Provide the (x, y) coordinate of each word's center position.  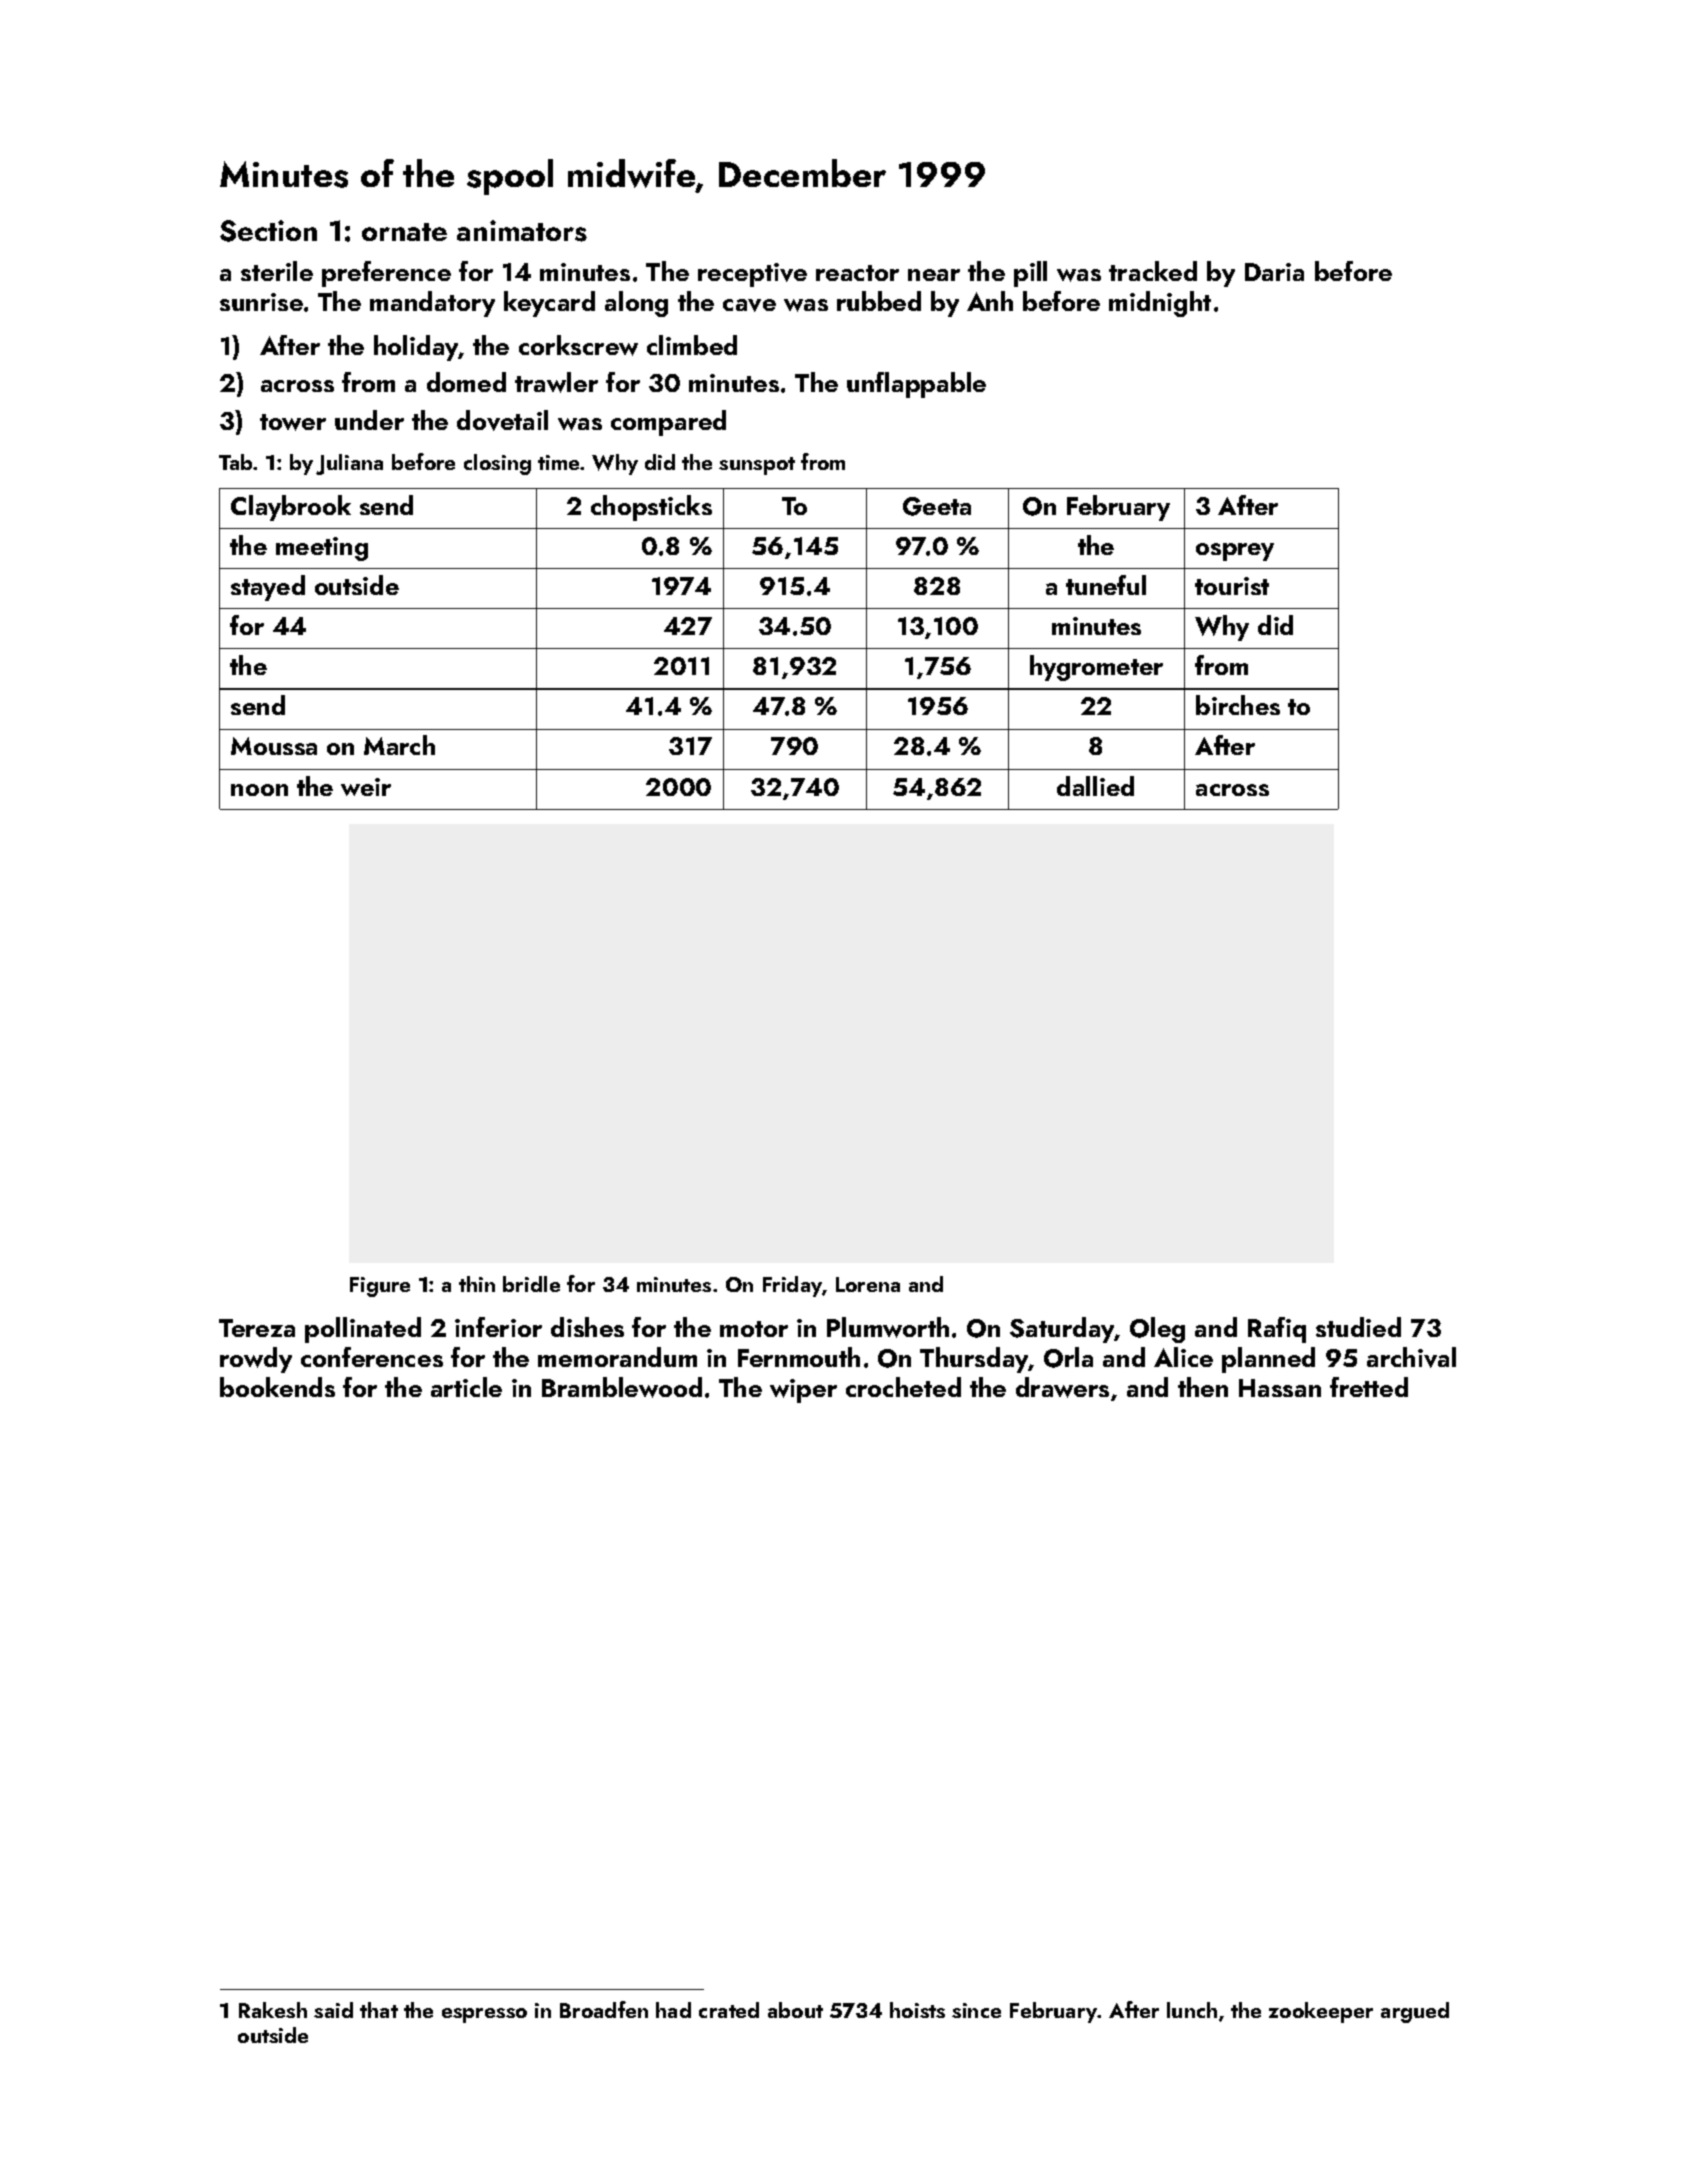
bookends (277, 1387)
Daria (1274, 272)
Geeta (937, 506)
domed (466, 382)
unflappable (916, 385)
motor (754, 1329)
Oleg (1157, 1330)
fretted (1369, 1387)
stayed (268, 588)
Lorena (868, 1284)
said (333, 2010)
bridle (531, 1284)
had (673, 2010)
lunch (1192, 2010)
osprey (1235, 552)
